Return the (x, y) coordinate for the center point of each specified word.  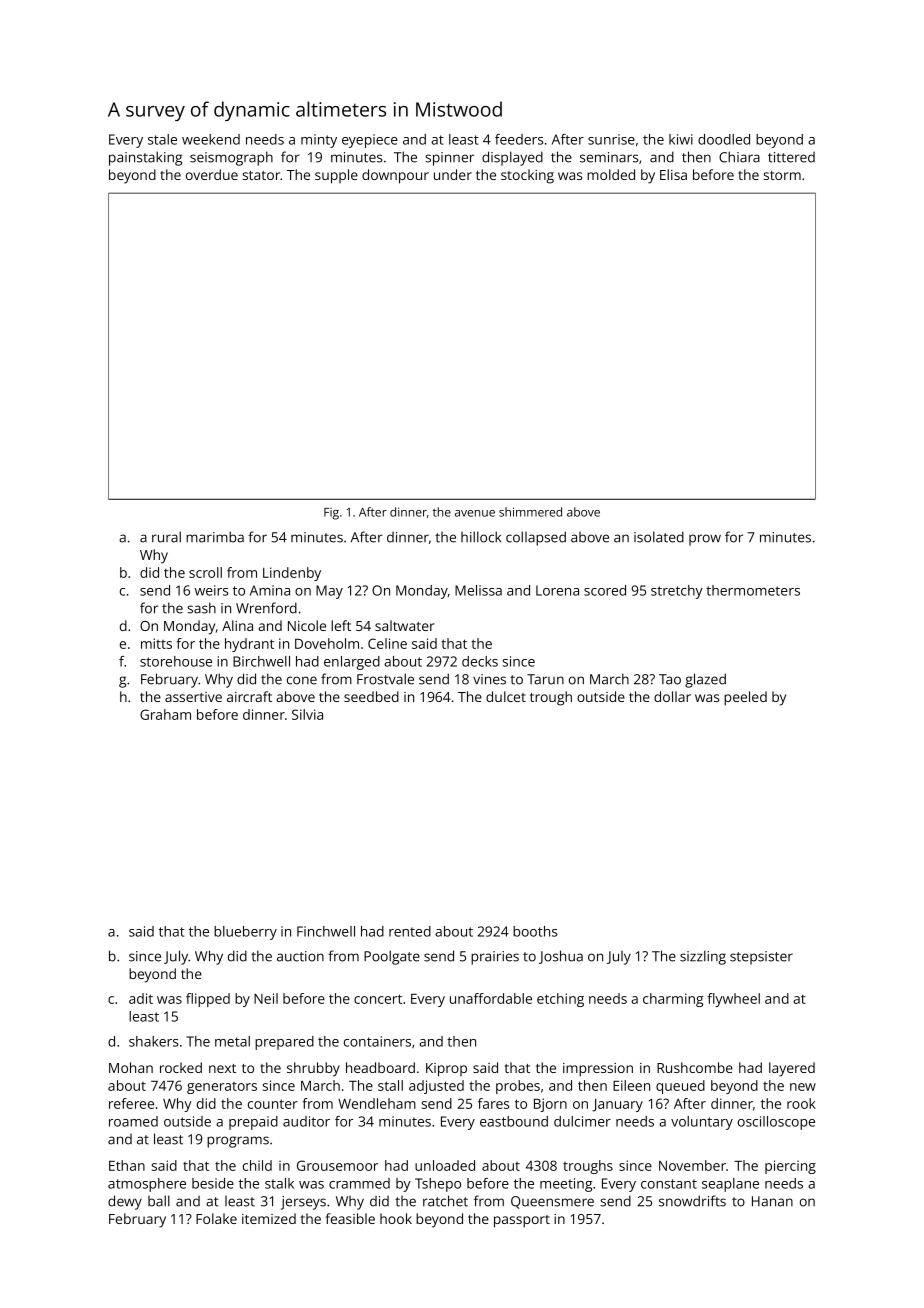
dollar (672, 696)
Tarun (545, 679)
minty (319, 141)
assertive (193, 697)
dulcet (506, 696)
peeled (745, 698)
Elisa (673, 174)
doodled (724, 139)
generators (222, 1088)
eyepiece (370, 141)
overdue (212, 174)
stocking (527, 176)
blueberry (245, 933)
